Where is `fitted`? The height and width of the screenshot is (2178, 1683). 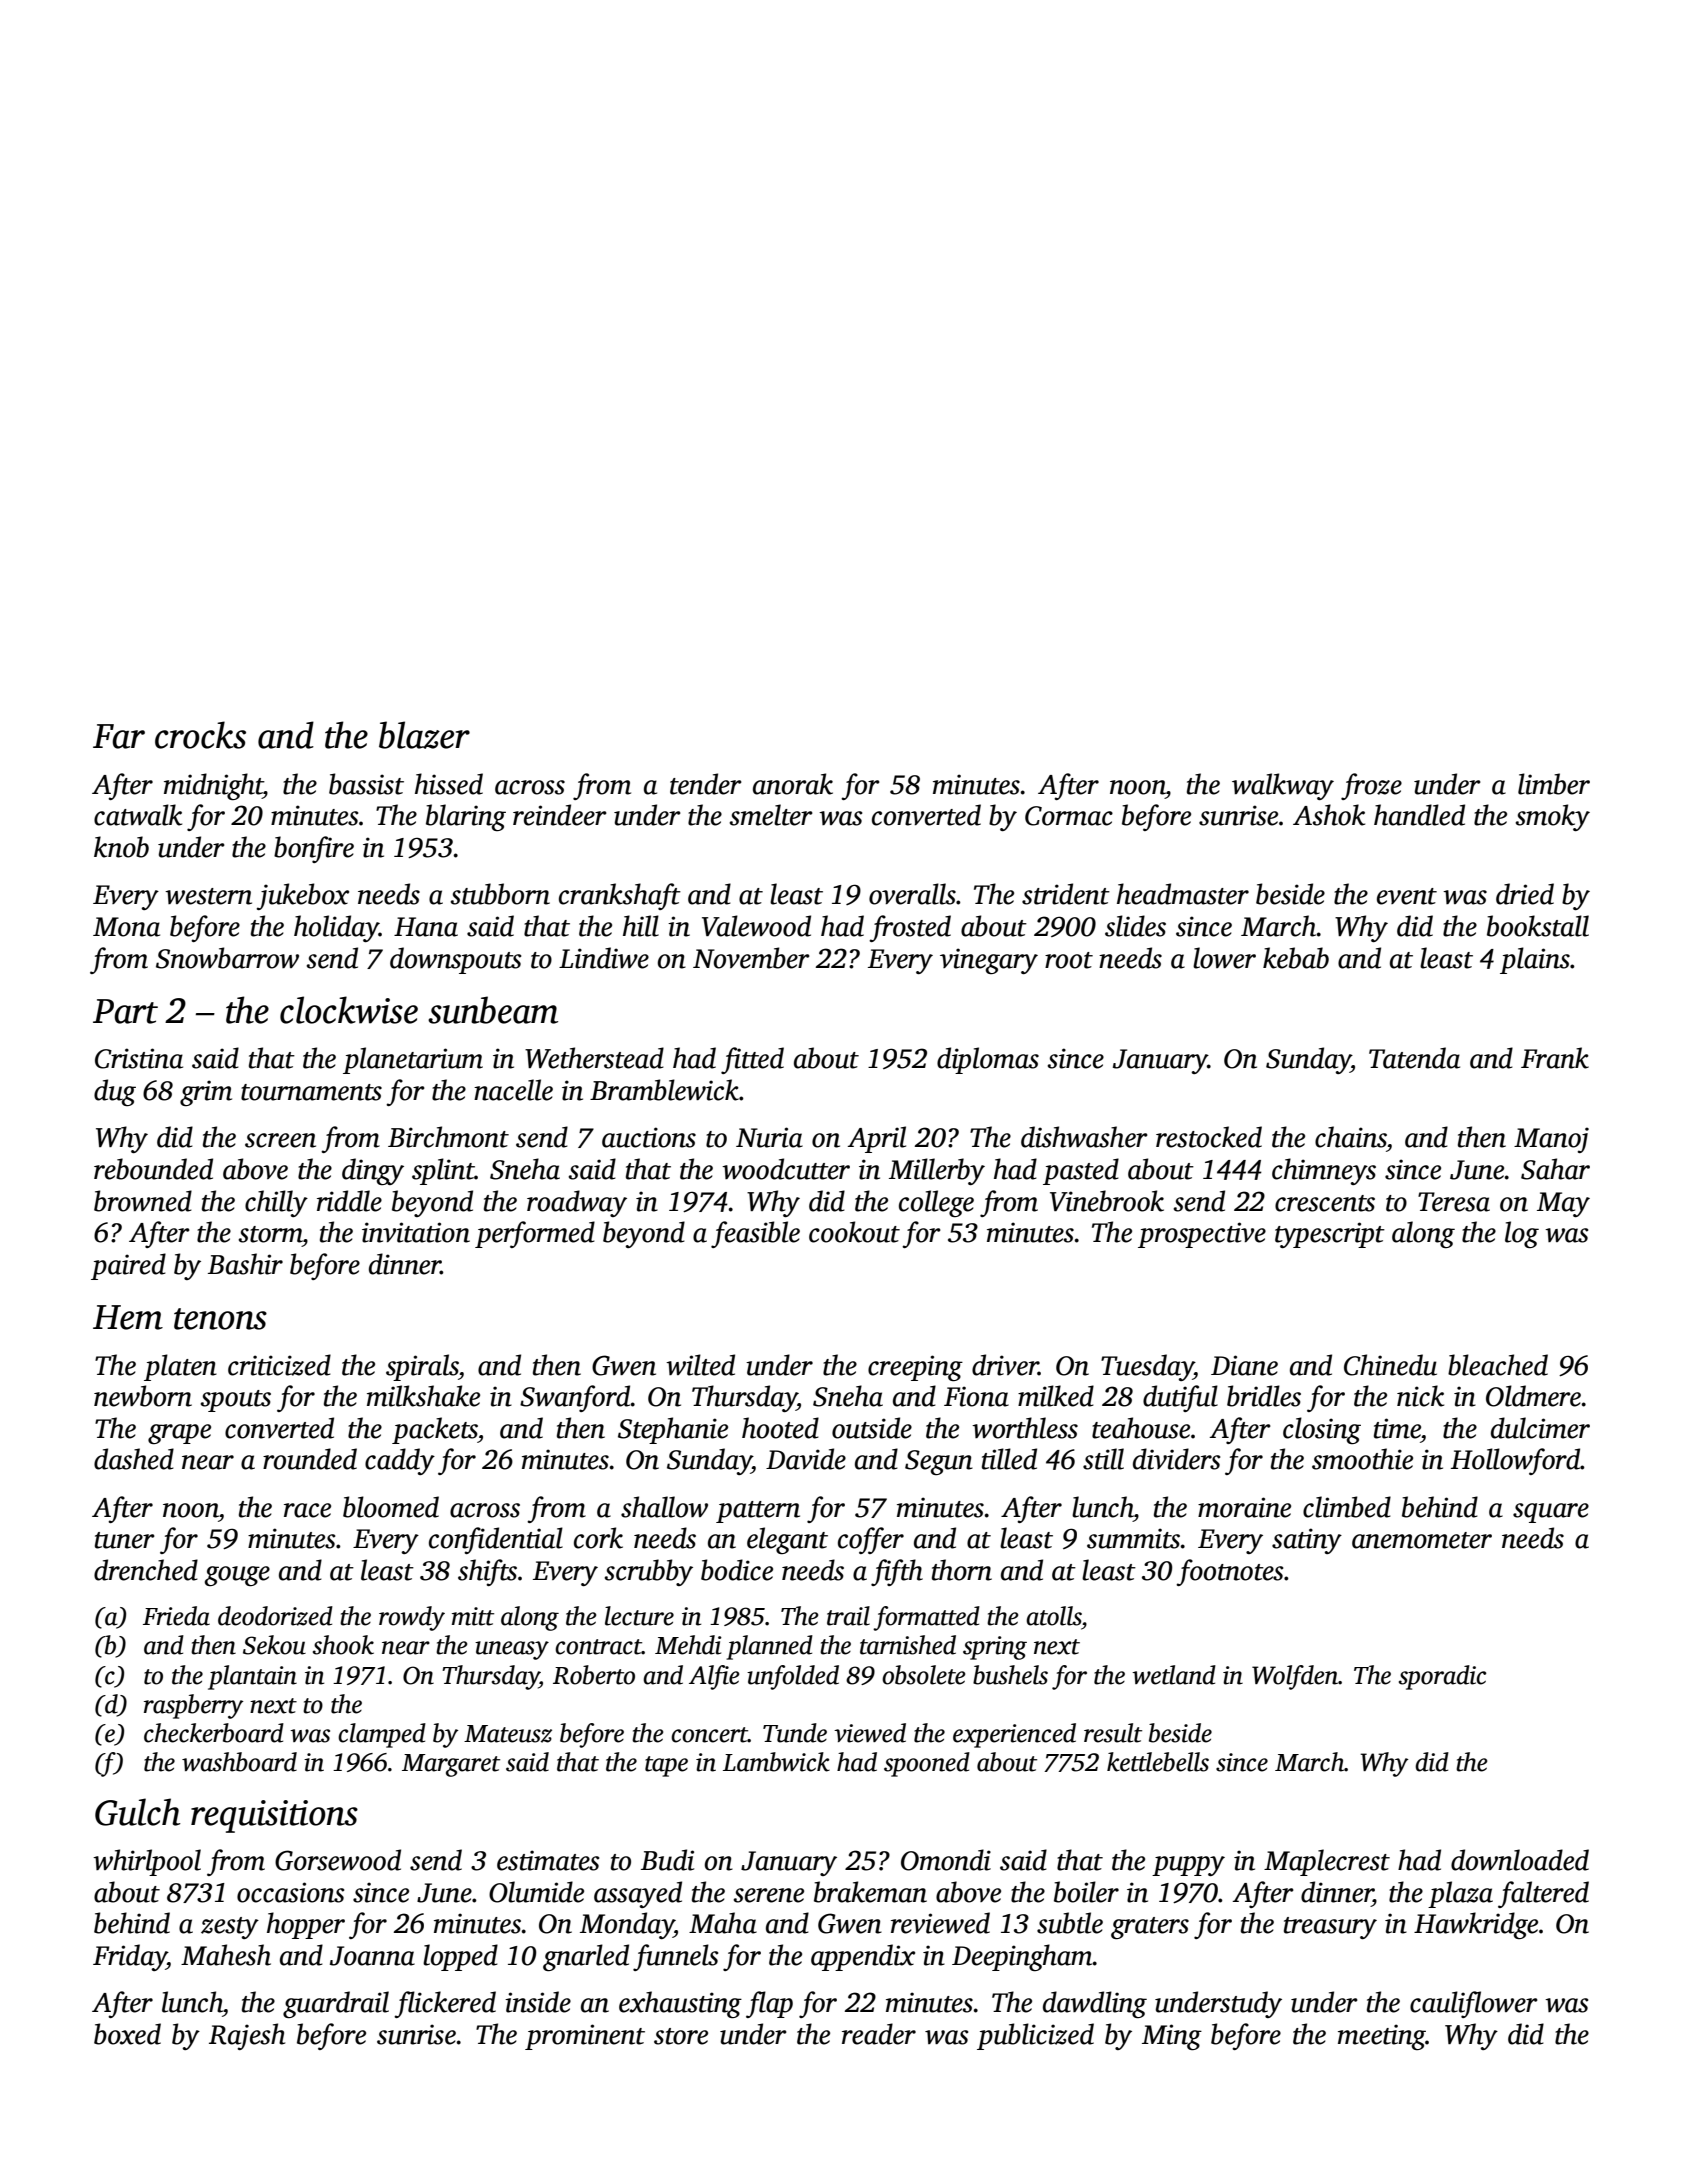
fitted is located at coordinates (752, 1060).
